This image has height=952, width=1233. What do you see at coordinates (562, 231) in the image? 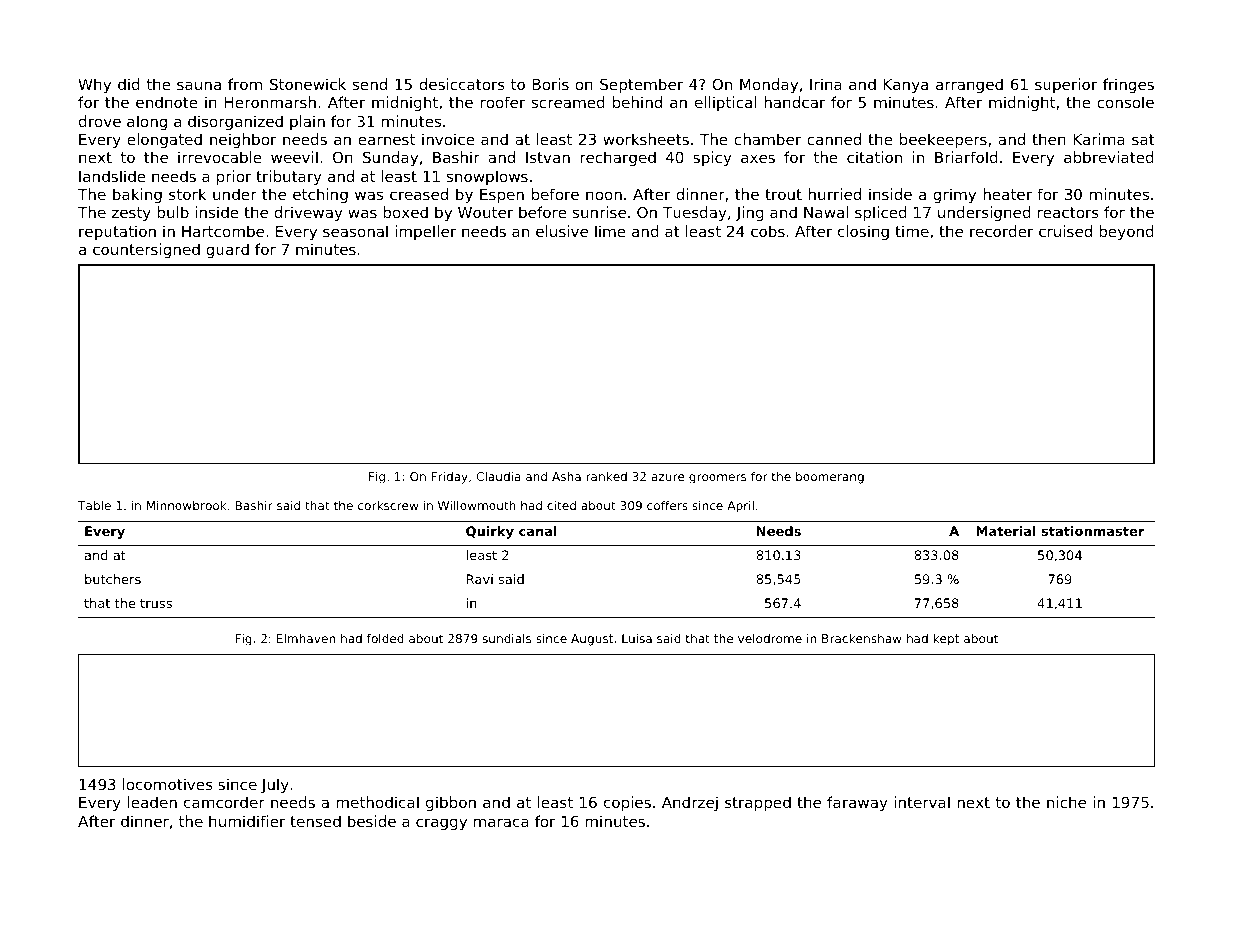
I see `elusive` at bounding box center [562, 231].
